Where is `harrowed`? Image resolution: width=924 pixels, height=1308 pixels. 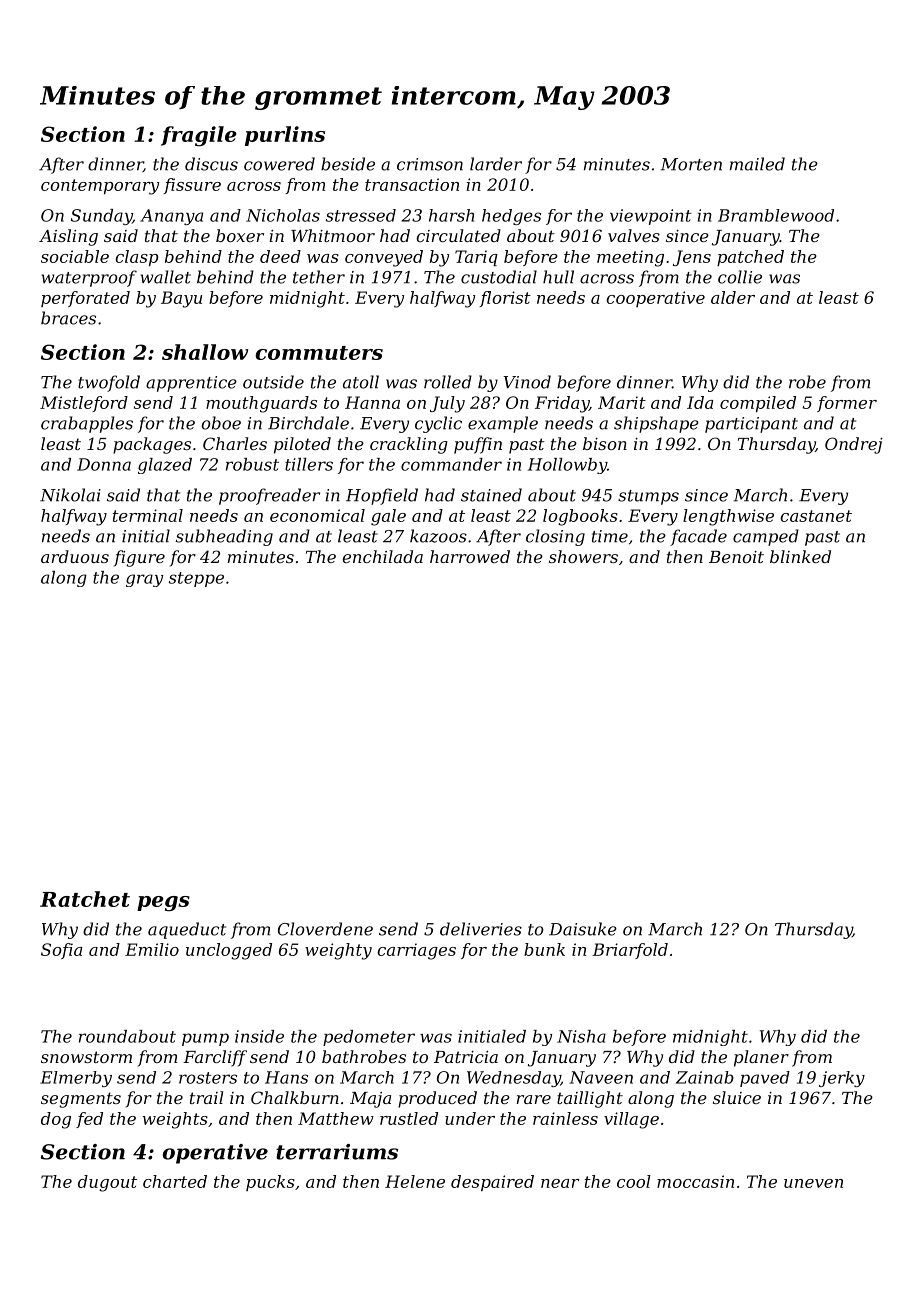 harrowed is located at coordinates (470, 556).
